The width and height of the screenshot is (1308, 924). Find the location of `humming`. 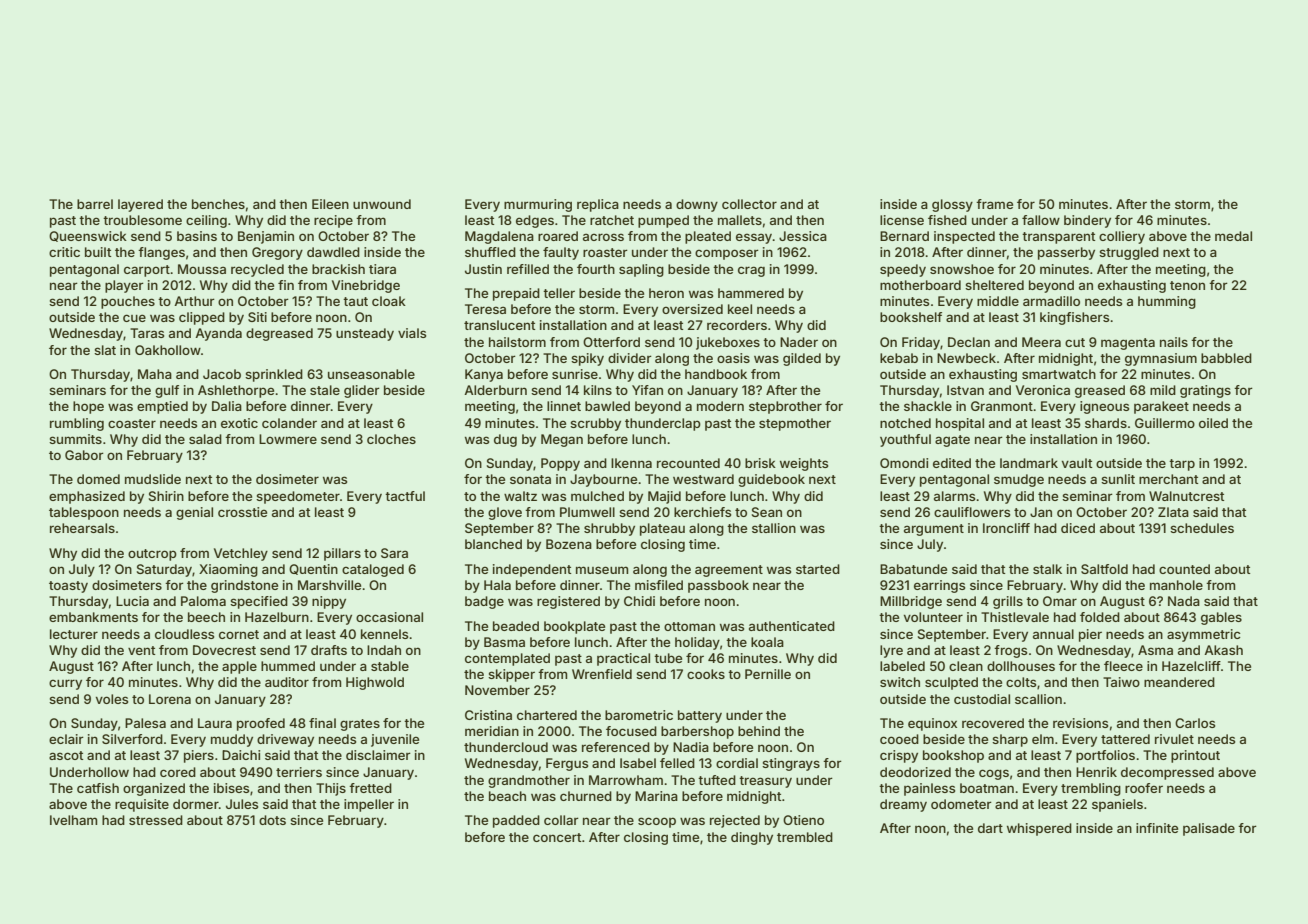

humming is located at coordinates (1167, 302).
